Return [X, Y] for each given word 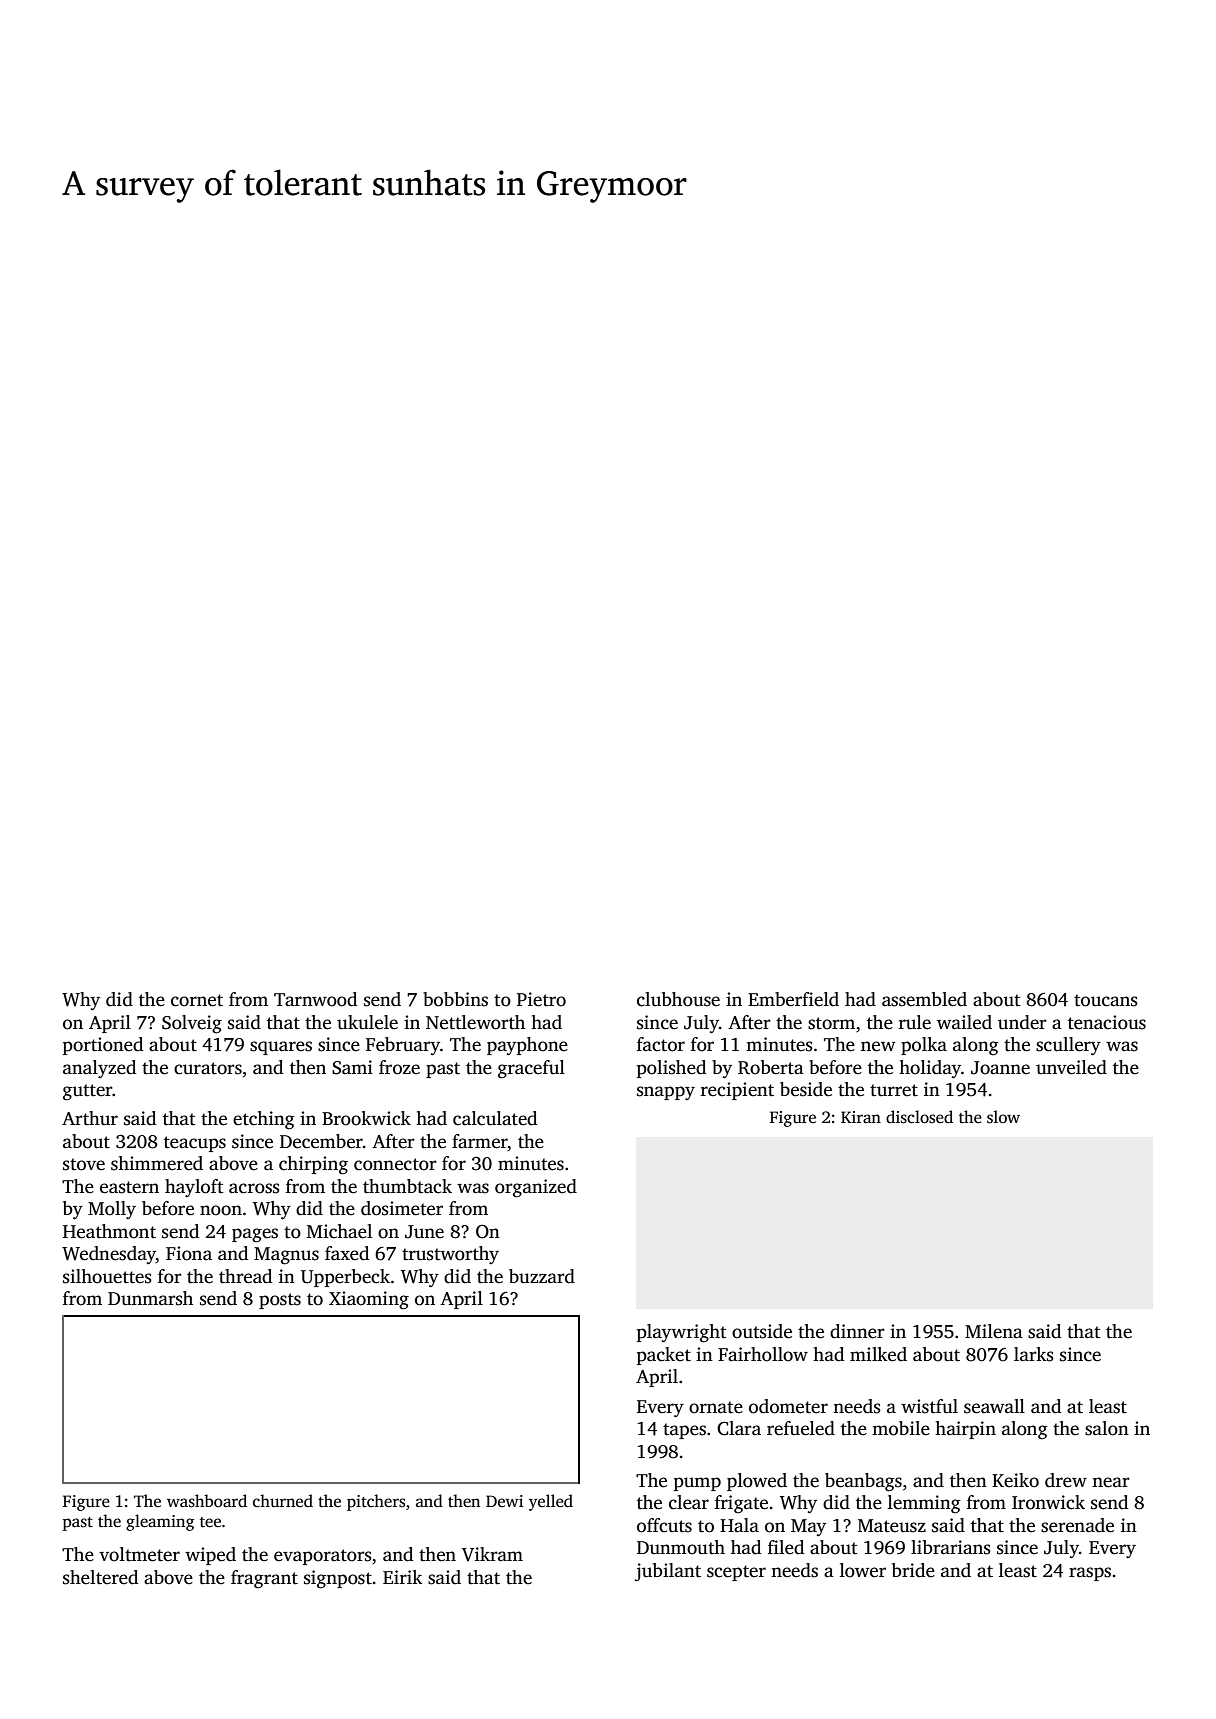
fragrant [264, 1579]
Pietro [541, 999]
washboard [207, 1501]
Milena [994, 1331]
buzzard [542, 1276]
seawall [994, 1406]
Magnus [286, 1256]
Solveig [192, 1024]
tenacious [1107, 1022]
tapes [684, 1431]
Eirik [403, 1577]
